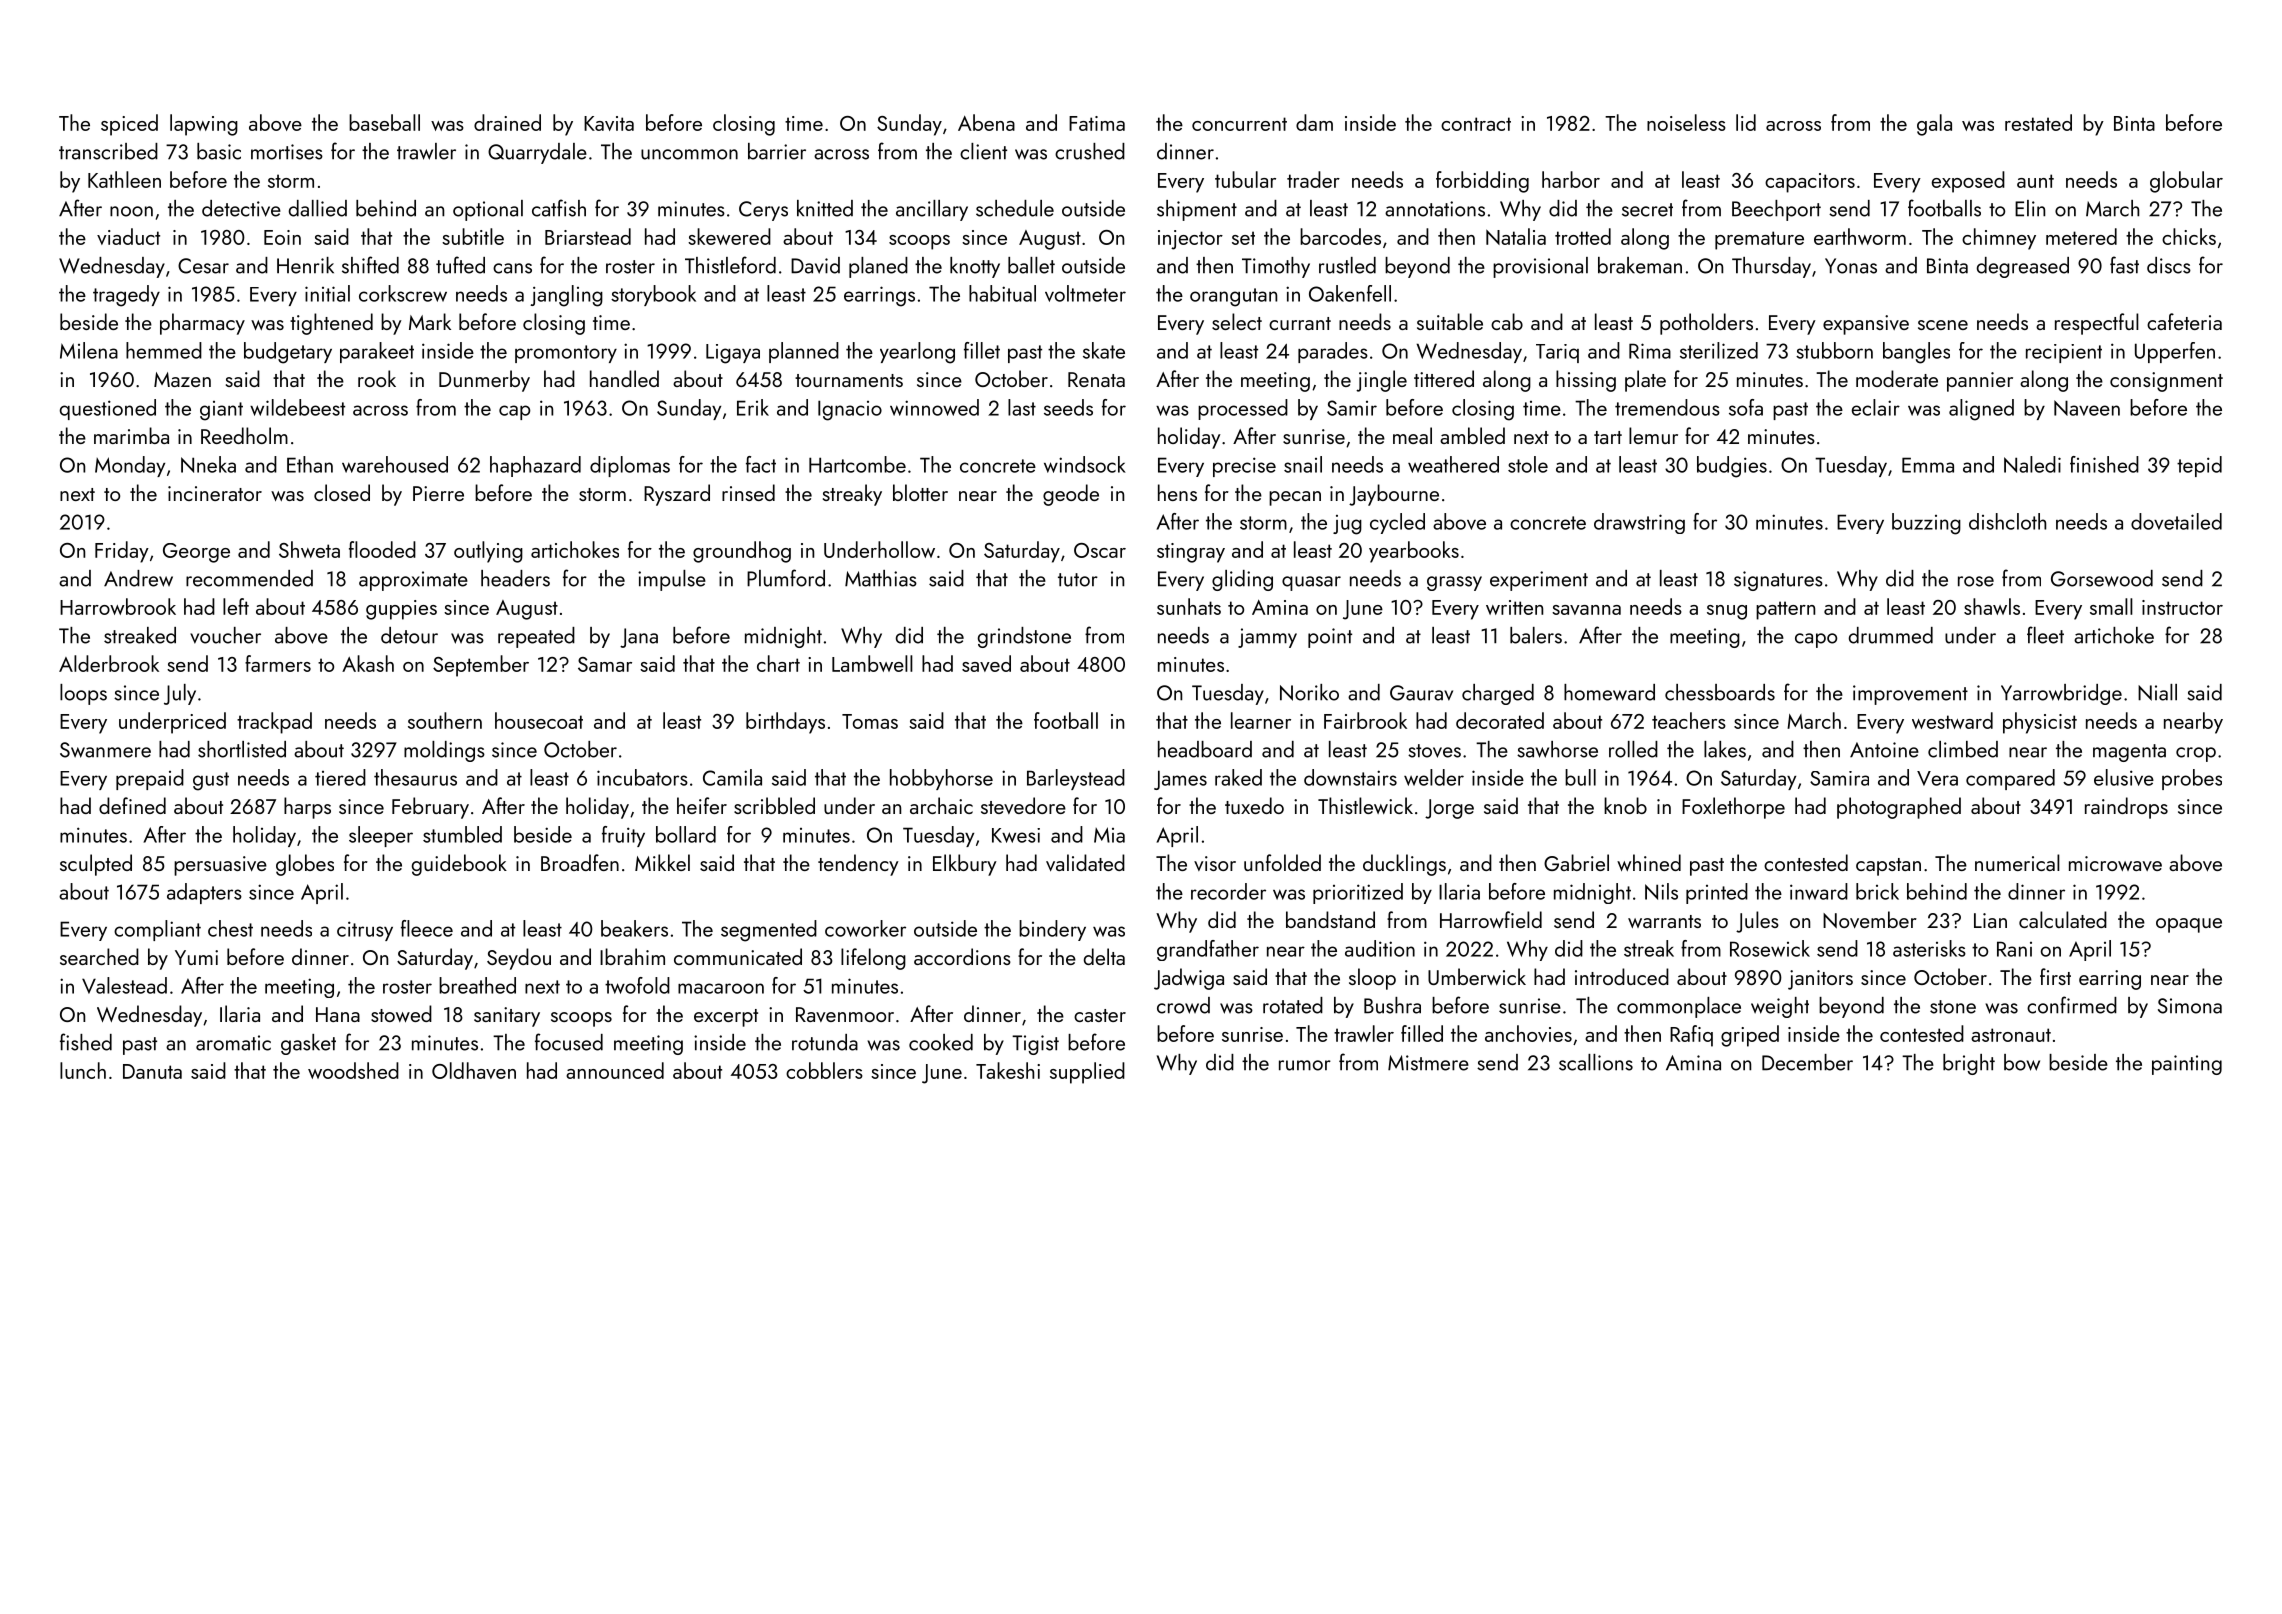  Describe the element at coordinates (642, 777) in the screenshot. I see `incubators` at that location.
